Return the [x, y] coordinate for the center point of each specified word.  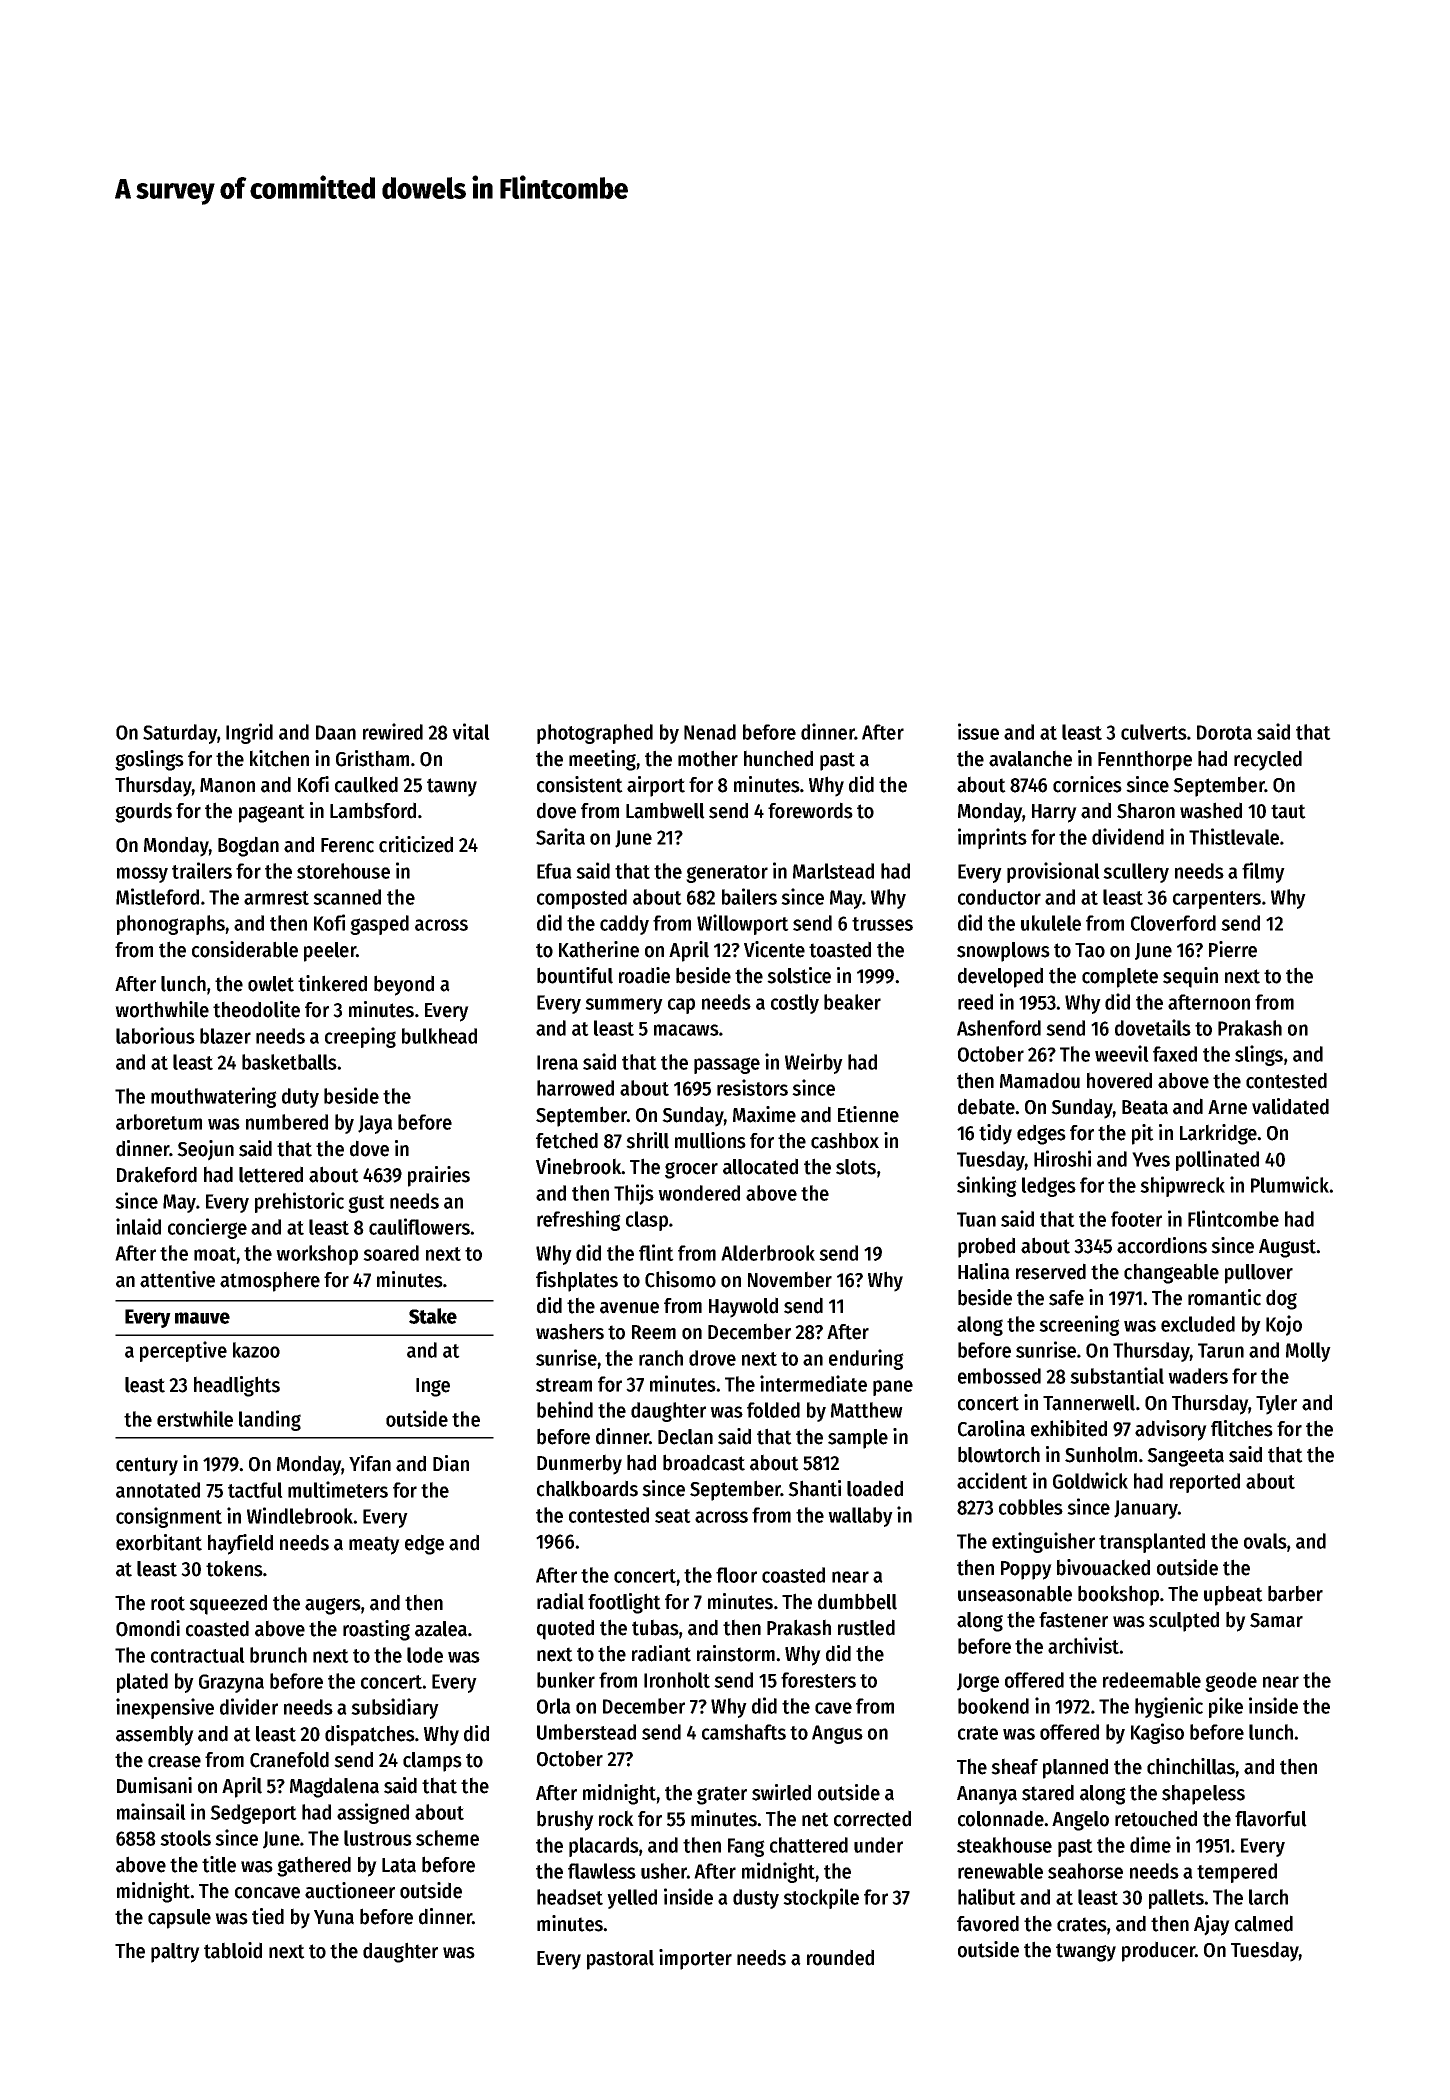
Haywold [743, 1307]
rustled [866, 1627]
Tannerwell [1089, 1403]
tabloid [233, 1950]
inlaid [138, 1226]
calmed [1264, 1923]
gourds [143, 812]
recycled [1268, 760]
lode [425, 1655]
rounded [840, 1957]
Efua [554, 871]
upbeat [1233, 1595]
